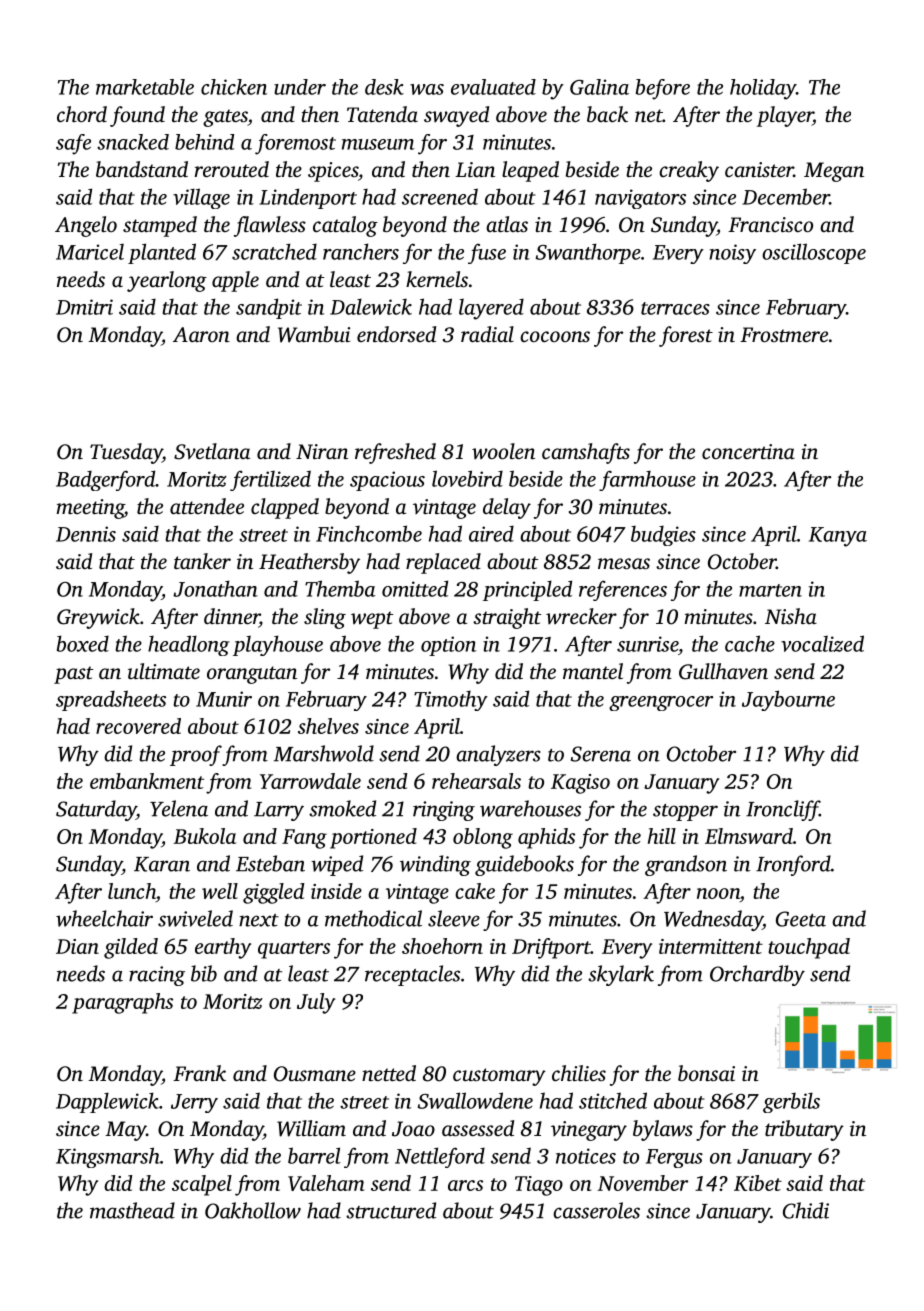 The width and height of the document is (924, 1311). What do you see at coordinates (596, 1210) in the document?
I see `casseroles` at bounding box center [596, 1210].
